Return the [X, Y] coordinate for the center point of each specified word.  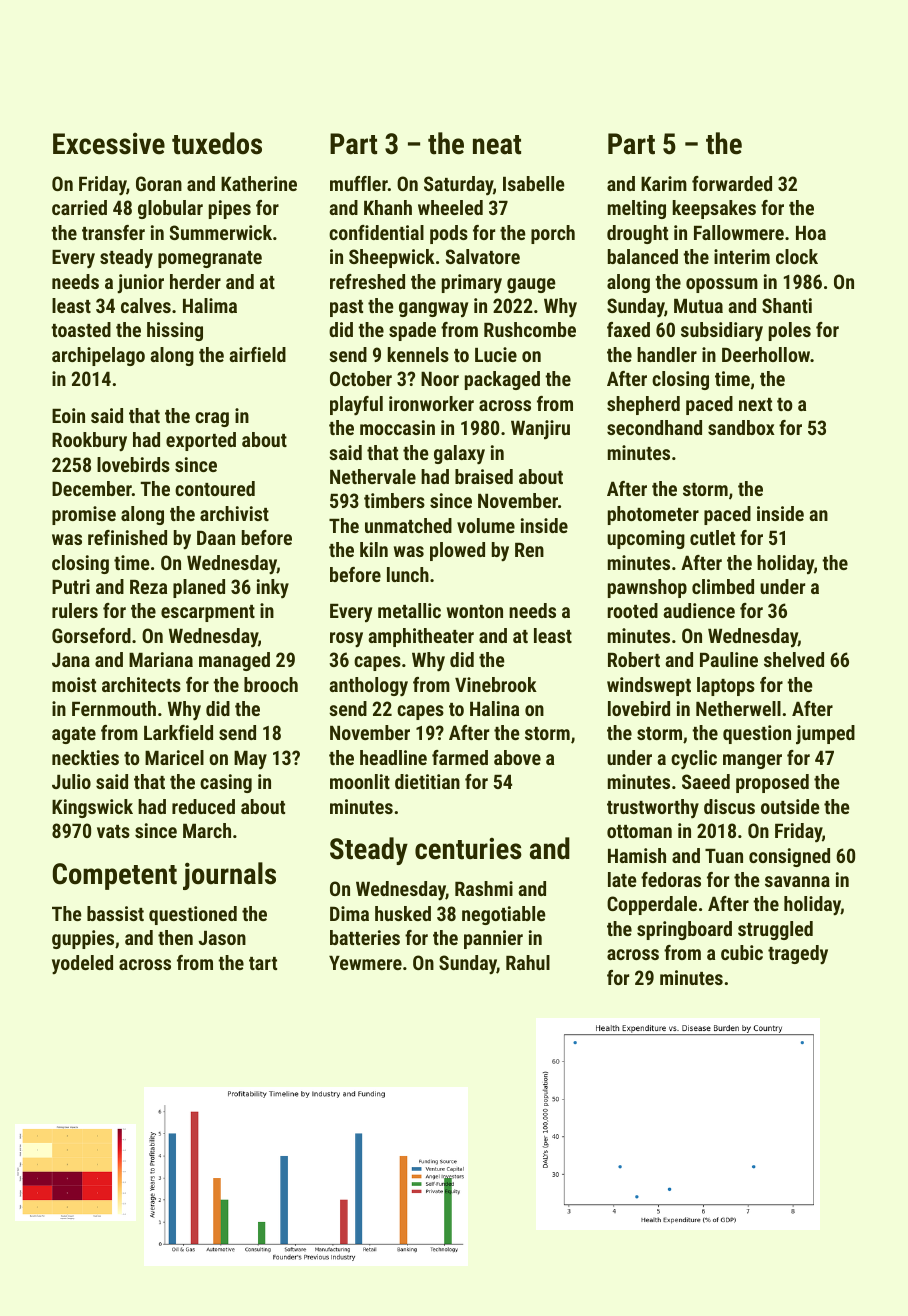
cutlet [712, 537]
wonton [475, 611]
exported [201, 441]
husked [403, 913]
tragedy [798, 954]
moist [74, 684]
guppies [83, 939]
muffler [359, 183]
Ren [529, 550]
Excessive [109, 144]
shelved [794, 659]
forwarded [732, 183]
